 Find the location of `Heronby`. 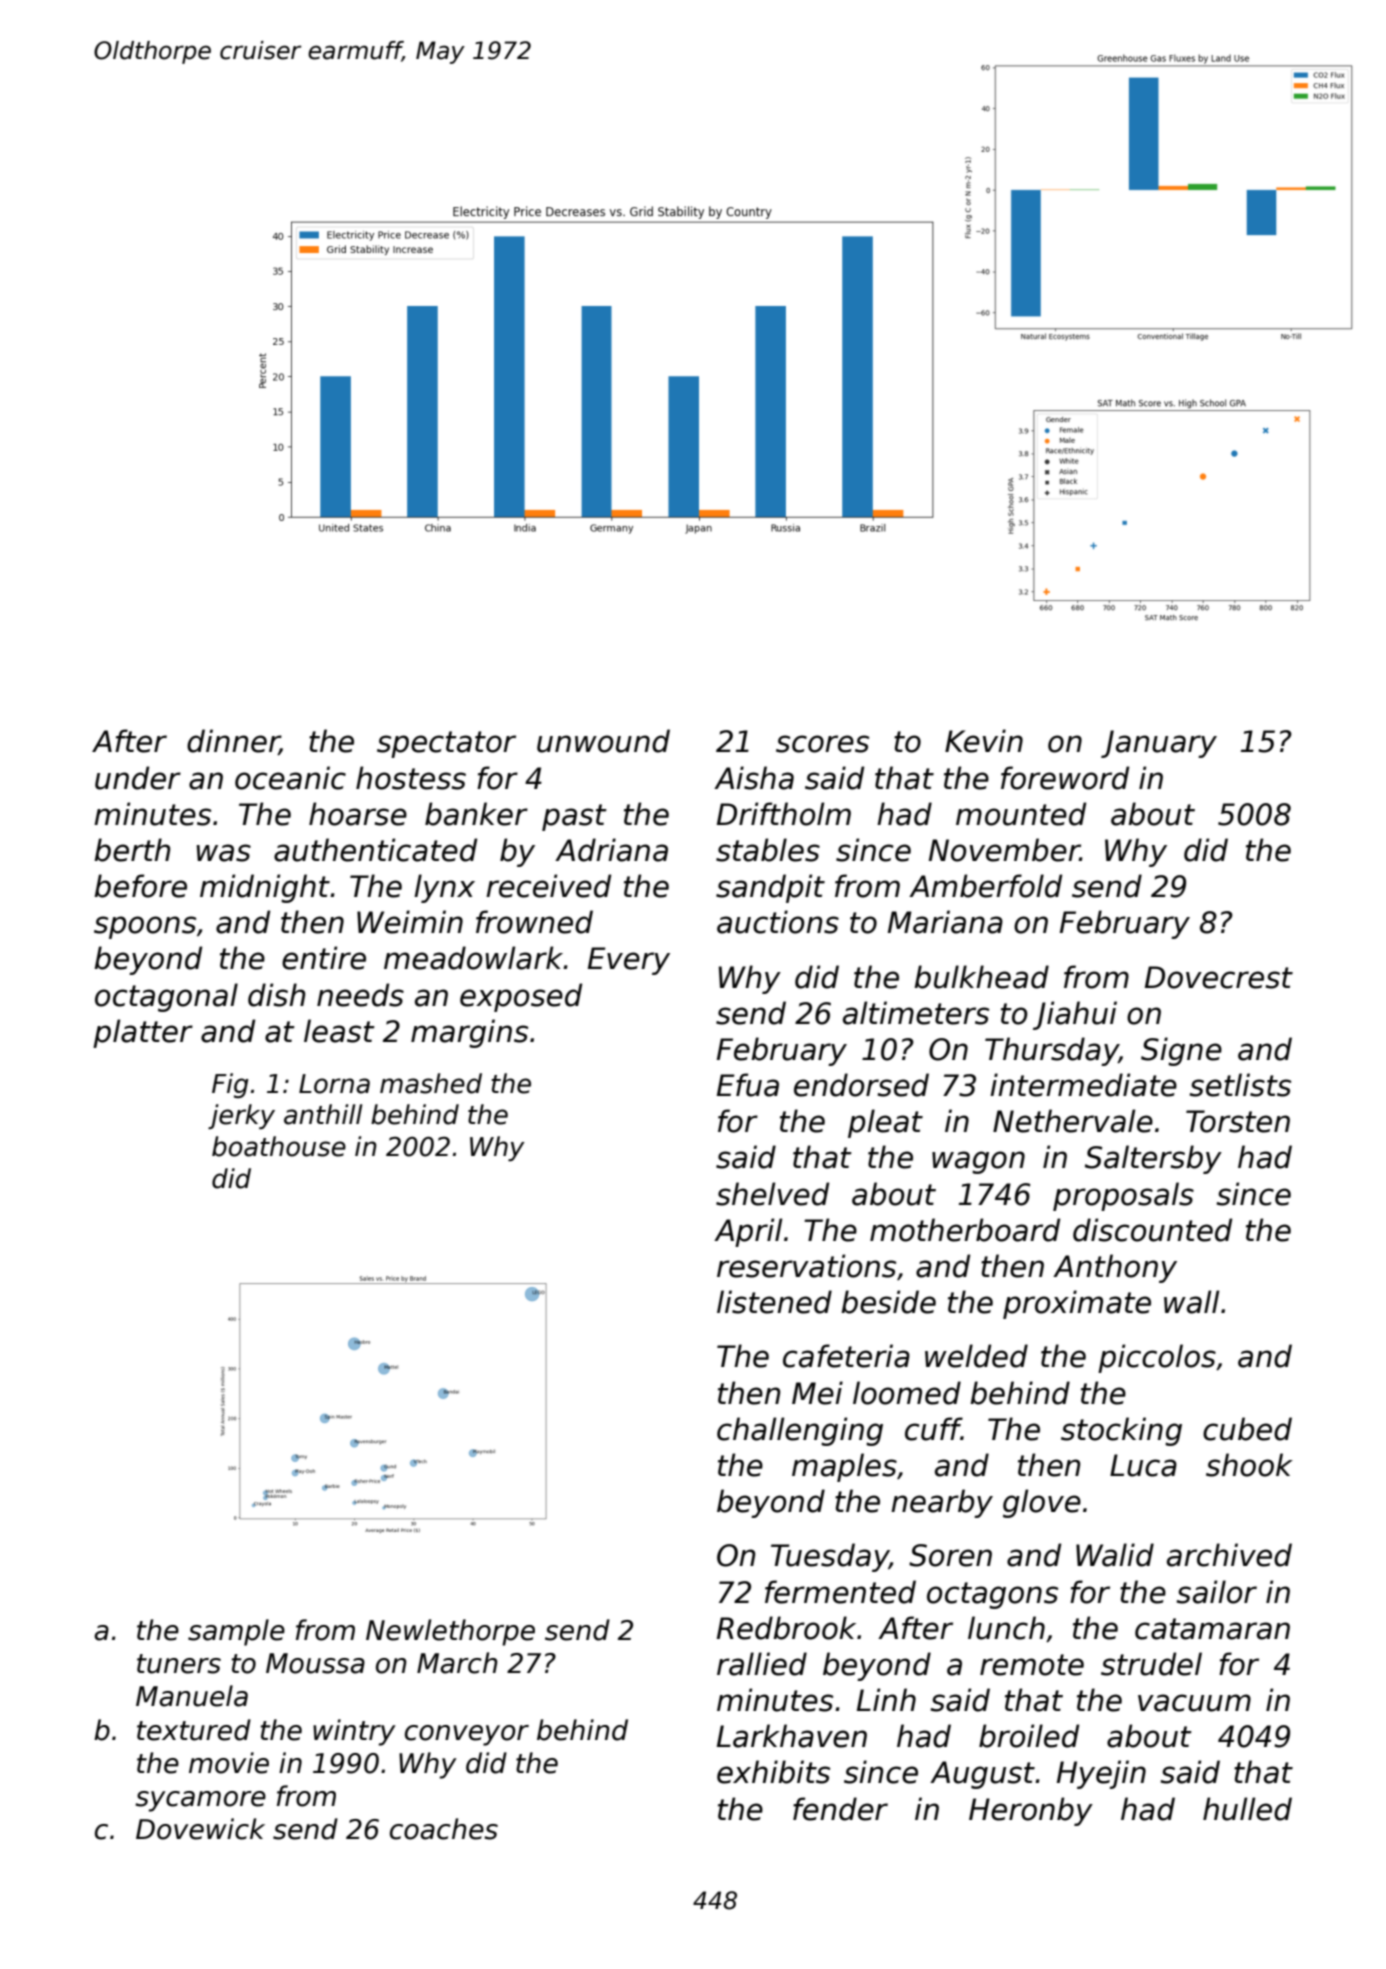

Heronby is located at coordinates (1031, 1811).
